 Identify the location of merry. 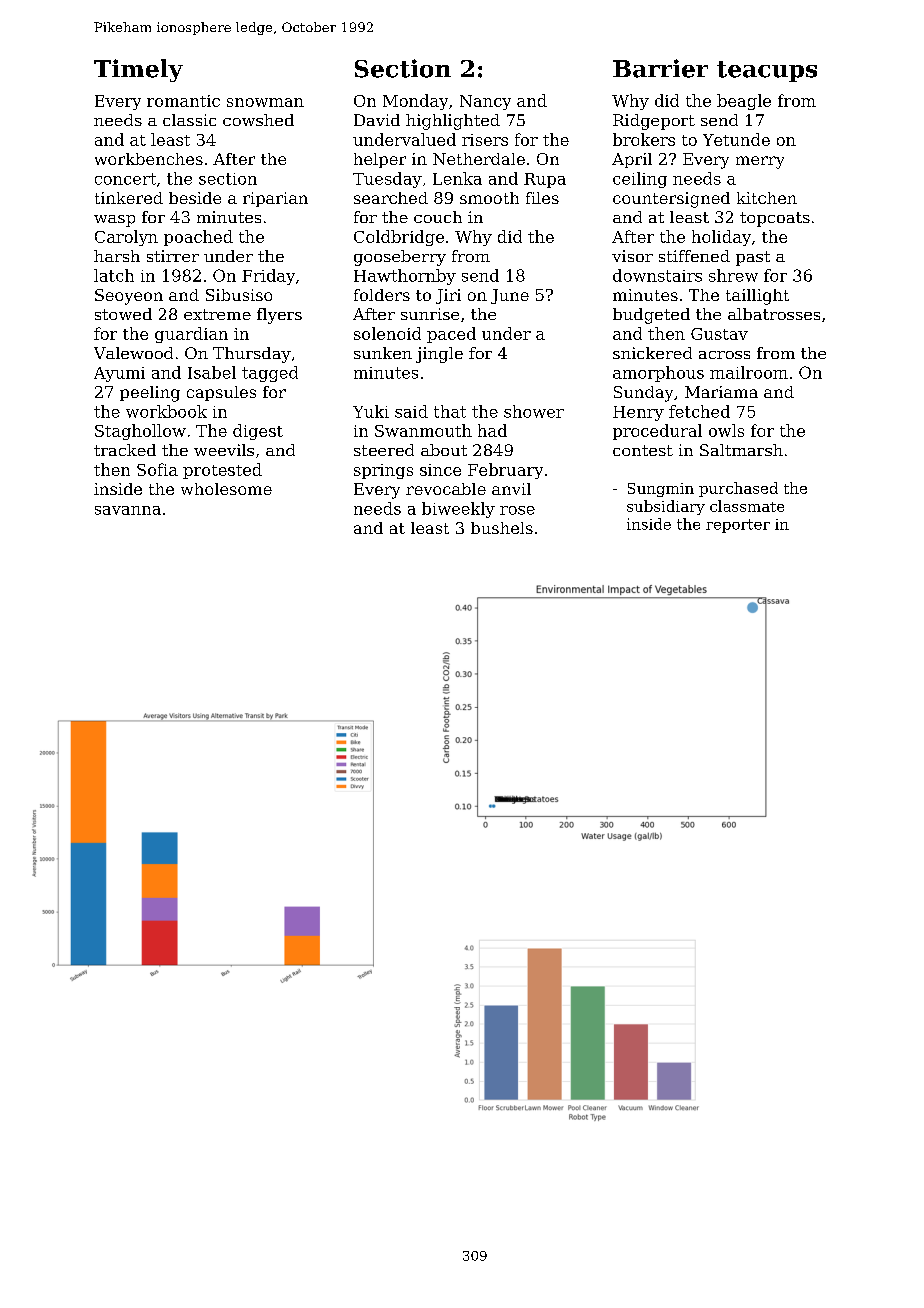
(760, 162).
